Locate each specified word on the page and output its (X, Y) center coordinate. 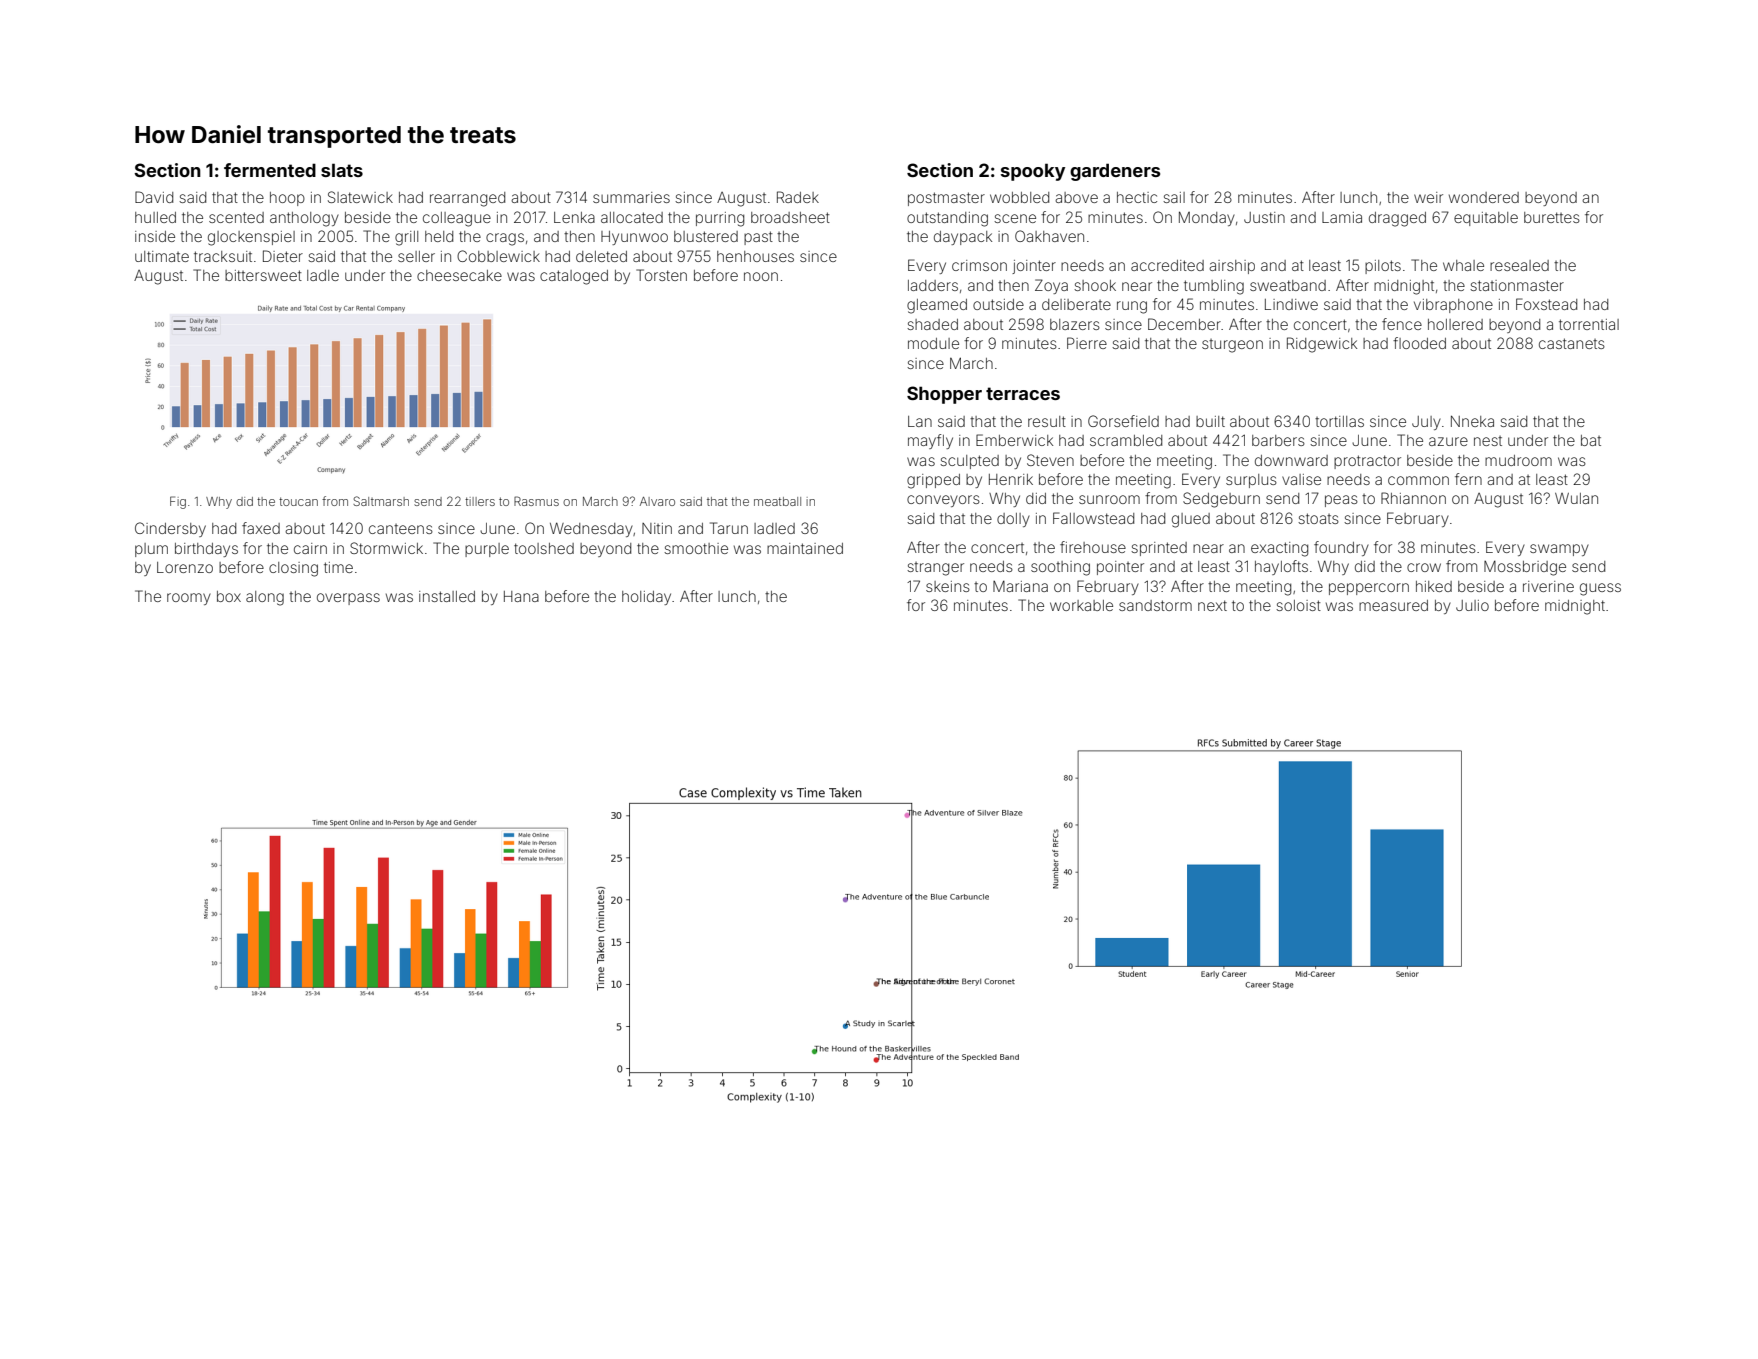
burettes (1552, 217)
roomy (189, 599)
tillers (480, 501)
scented (236, 217)
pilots (1383, 267)
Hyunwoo (634, 238)
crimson (979, 265)
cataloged (574, 277)
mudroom (1518, 460)
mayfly (930, 441)
